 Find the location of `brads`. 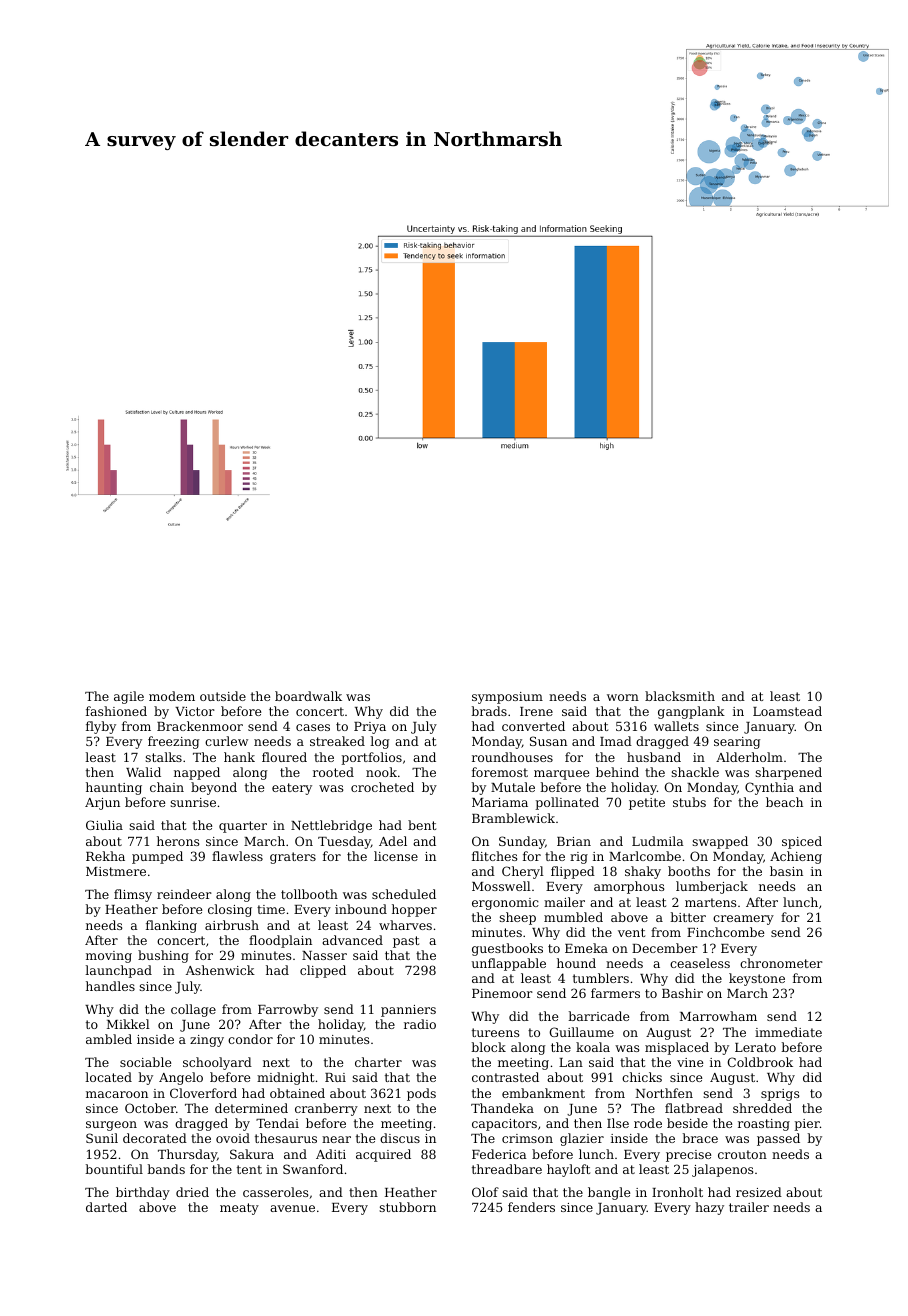

brads is located at coordinates (489, 711).
